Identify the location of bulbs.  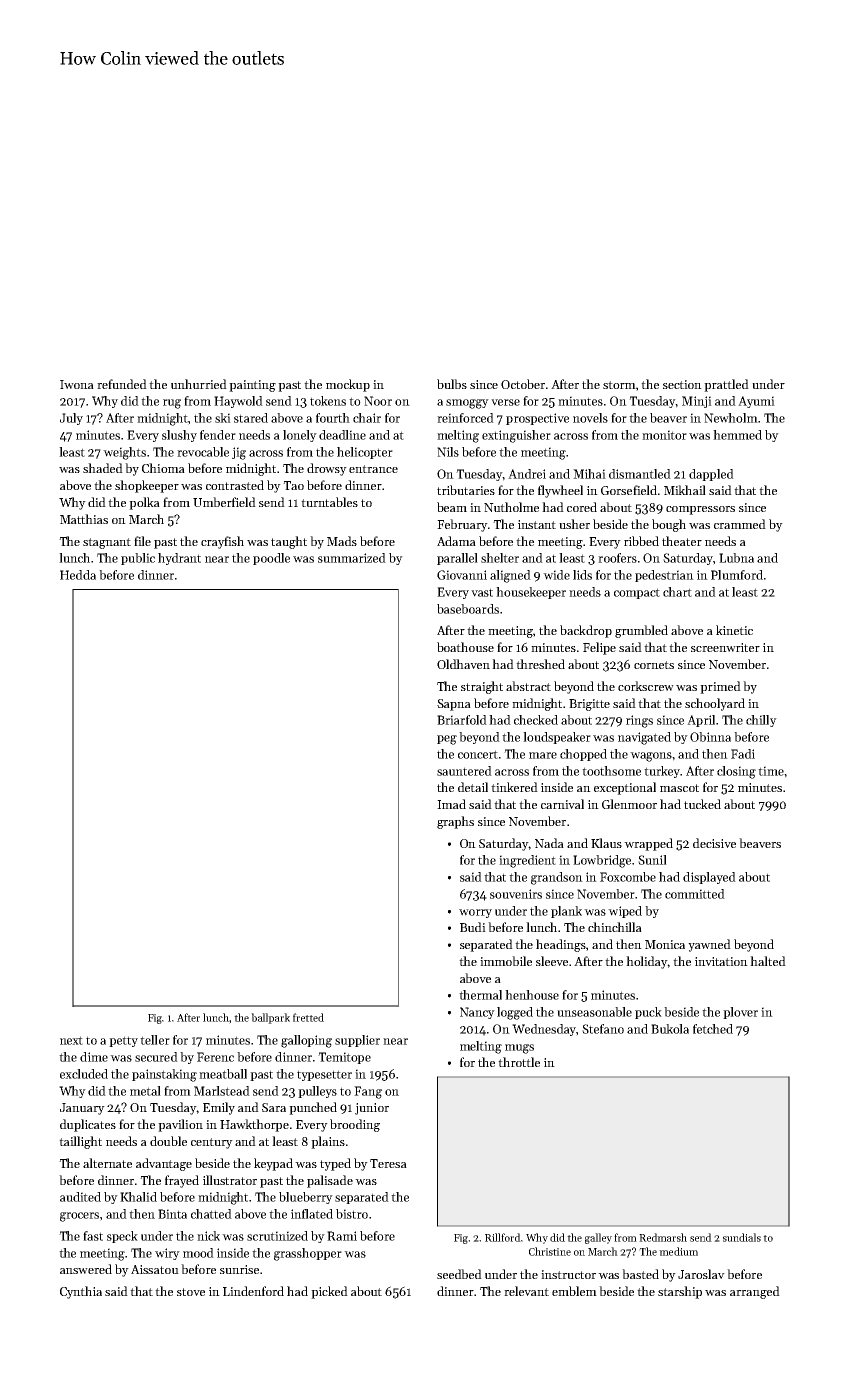
(452, 384).
